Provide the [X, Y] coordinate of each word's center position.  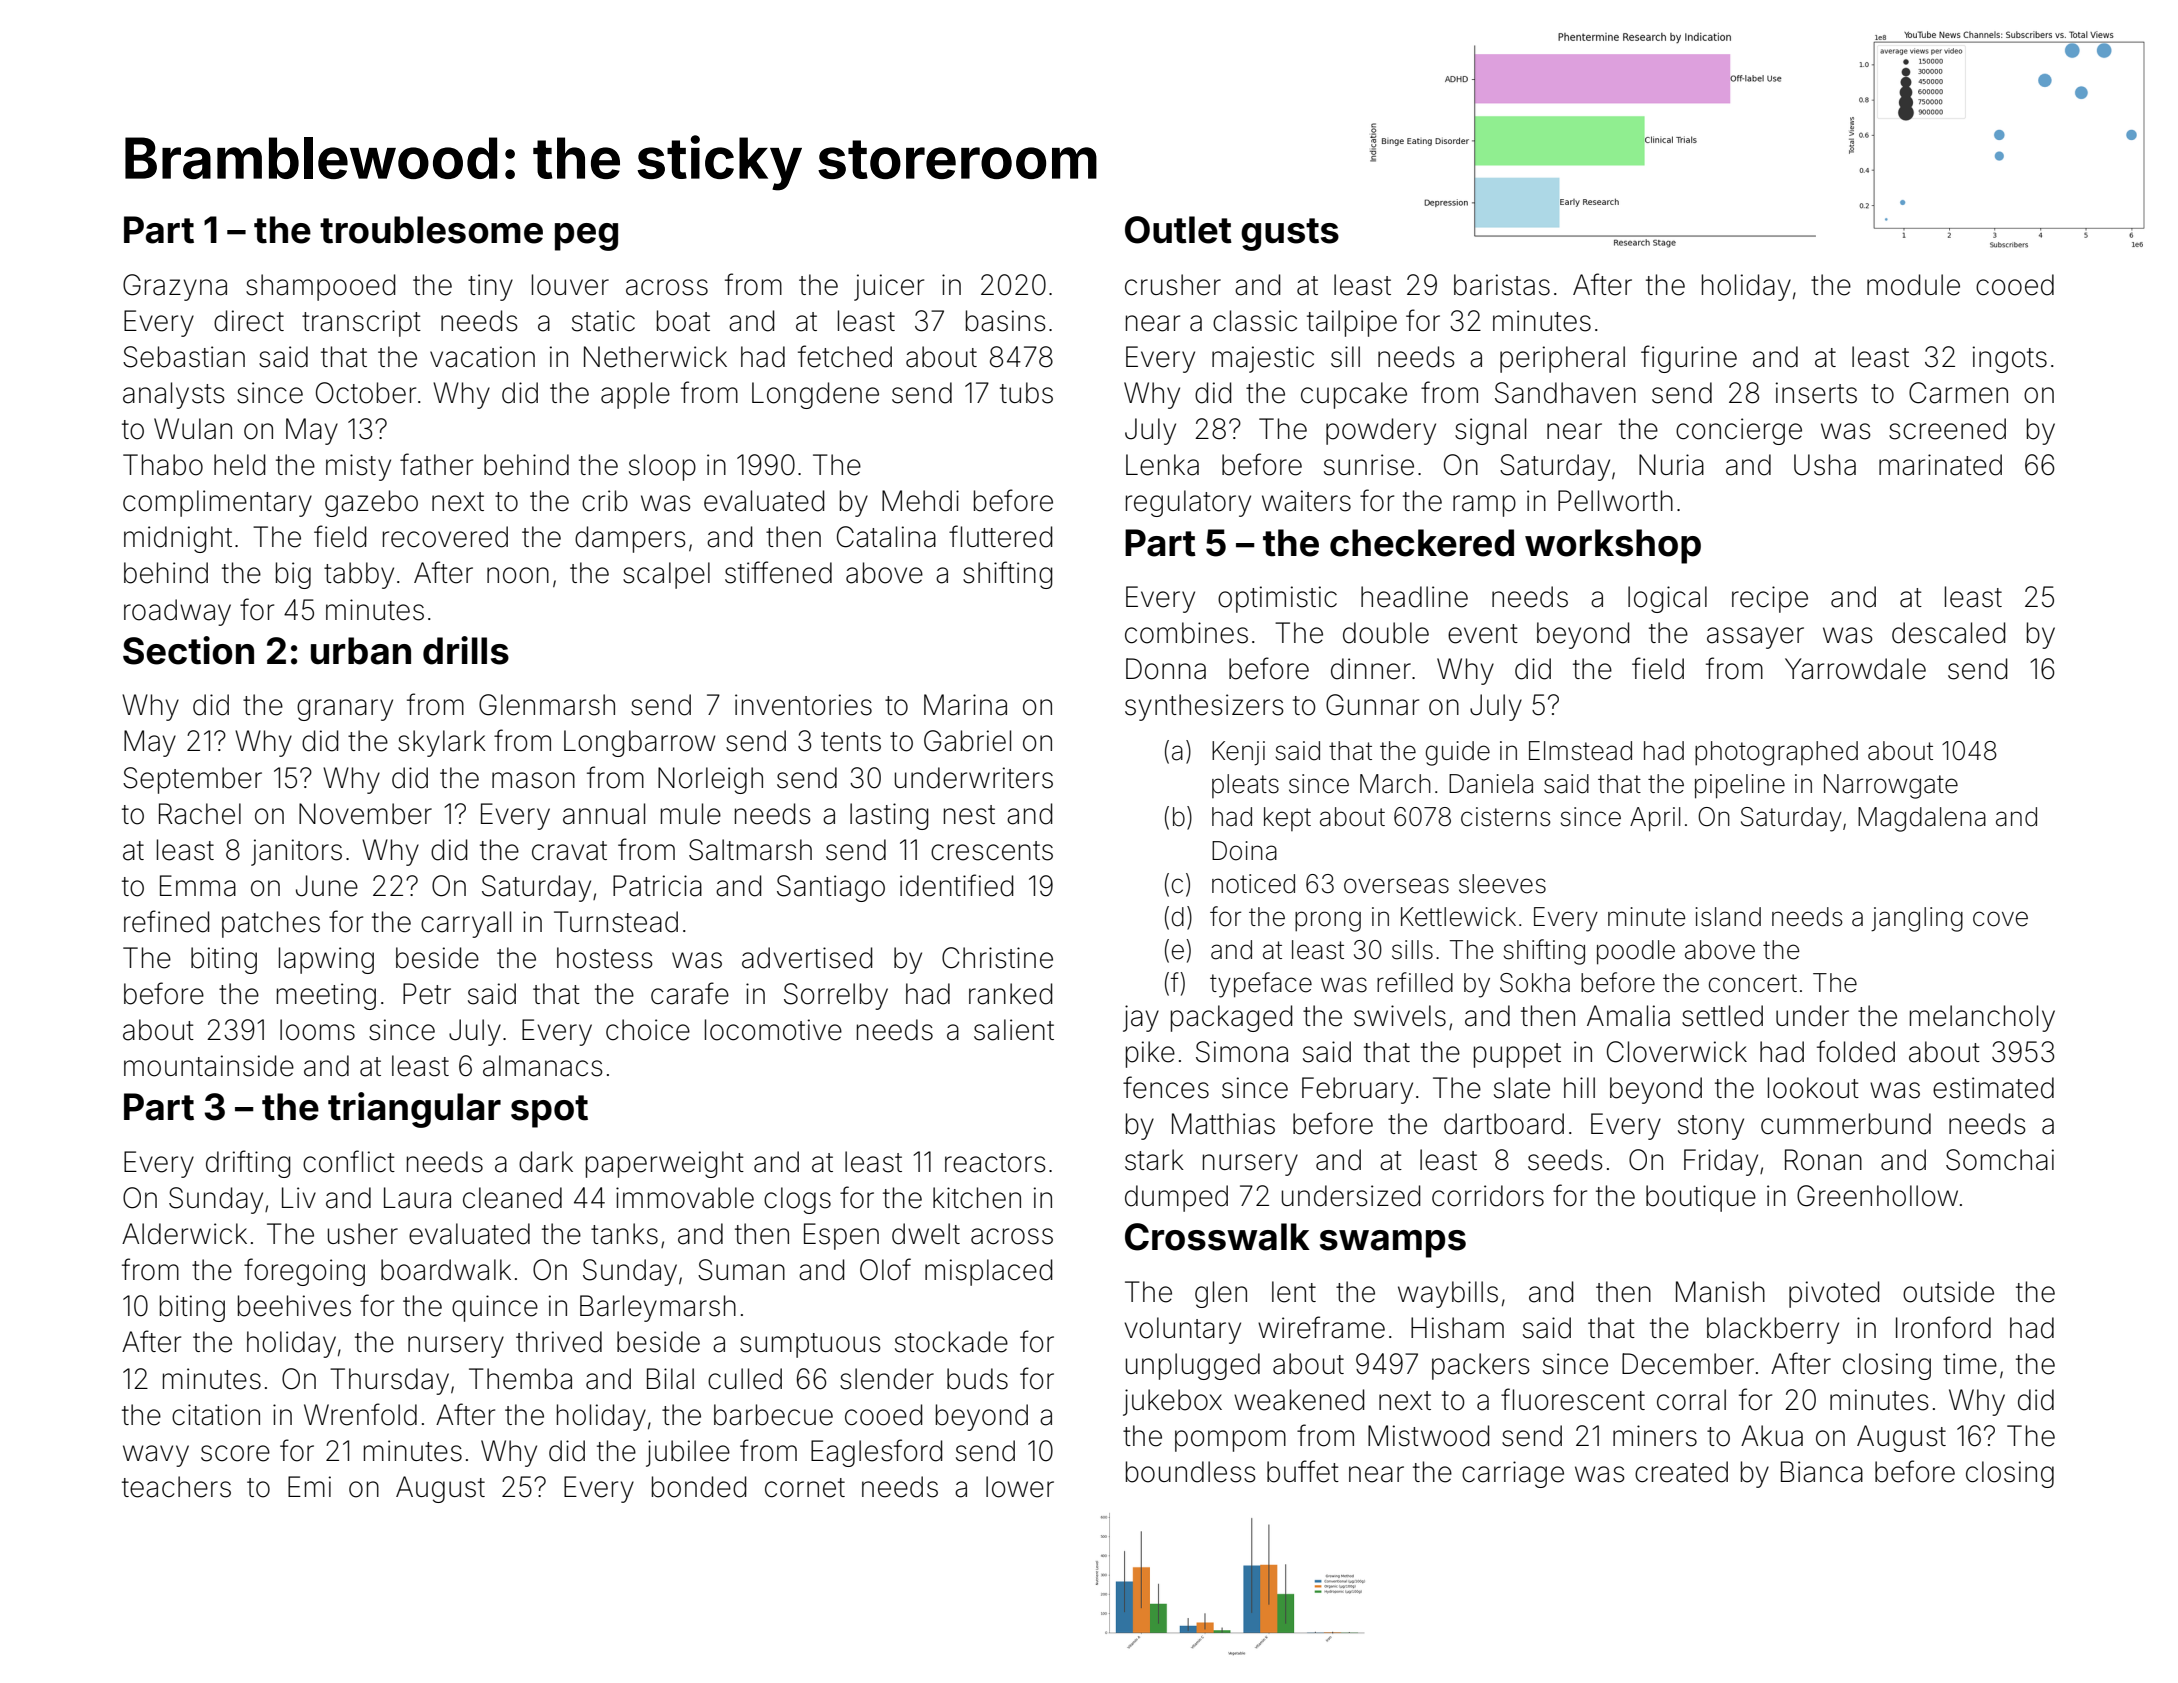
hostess [605, 958]
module [1913, 285]
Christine [997, 958]
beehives [294, 1306]
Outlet [1178, 230]
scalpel [666, 575]
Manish [1720, 1292]
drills [466, 650]
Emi [309, 1486]
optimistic [1277, 599]
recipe [1770, 599]
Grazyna [175, 287]
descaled [1948, 633]
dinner [1371, 669]
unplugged [1193, 1366]
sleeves [1502, 884]
